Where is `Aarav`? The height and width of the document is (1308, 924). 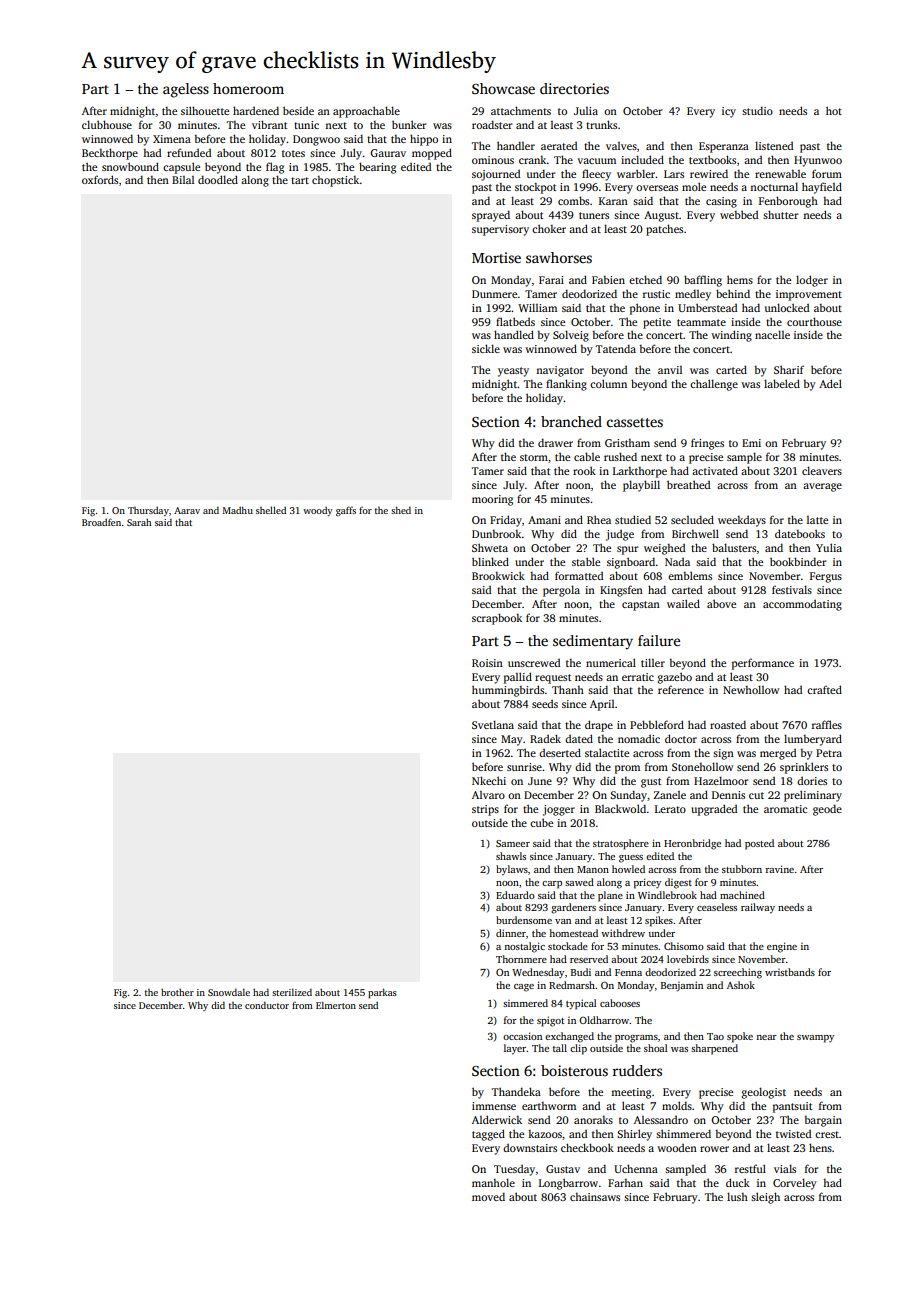
Aarav is located at coordinates (187, 510).
